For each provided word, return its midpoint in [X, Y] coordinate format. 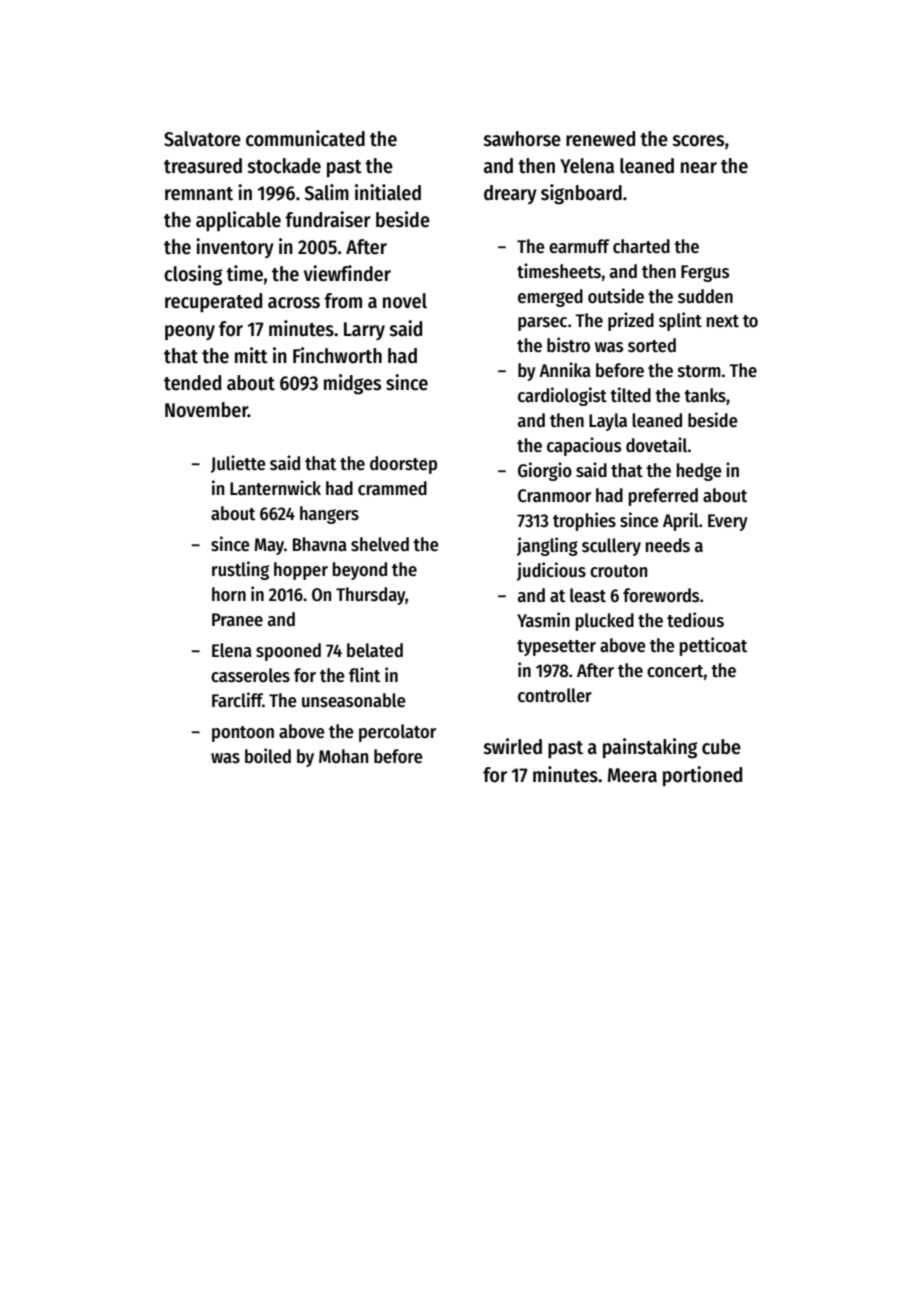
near [699, 168]
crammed [392, 488]
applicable [238, 221]
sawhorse [522, 139]
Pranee [237, 620]
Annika [565, 370]
